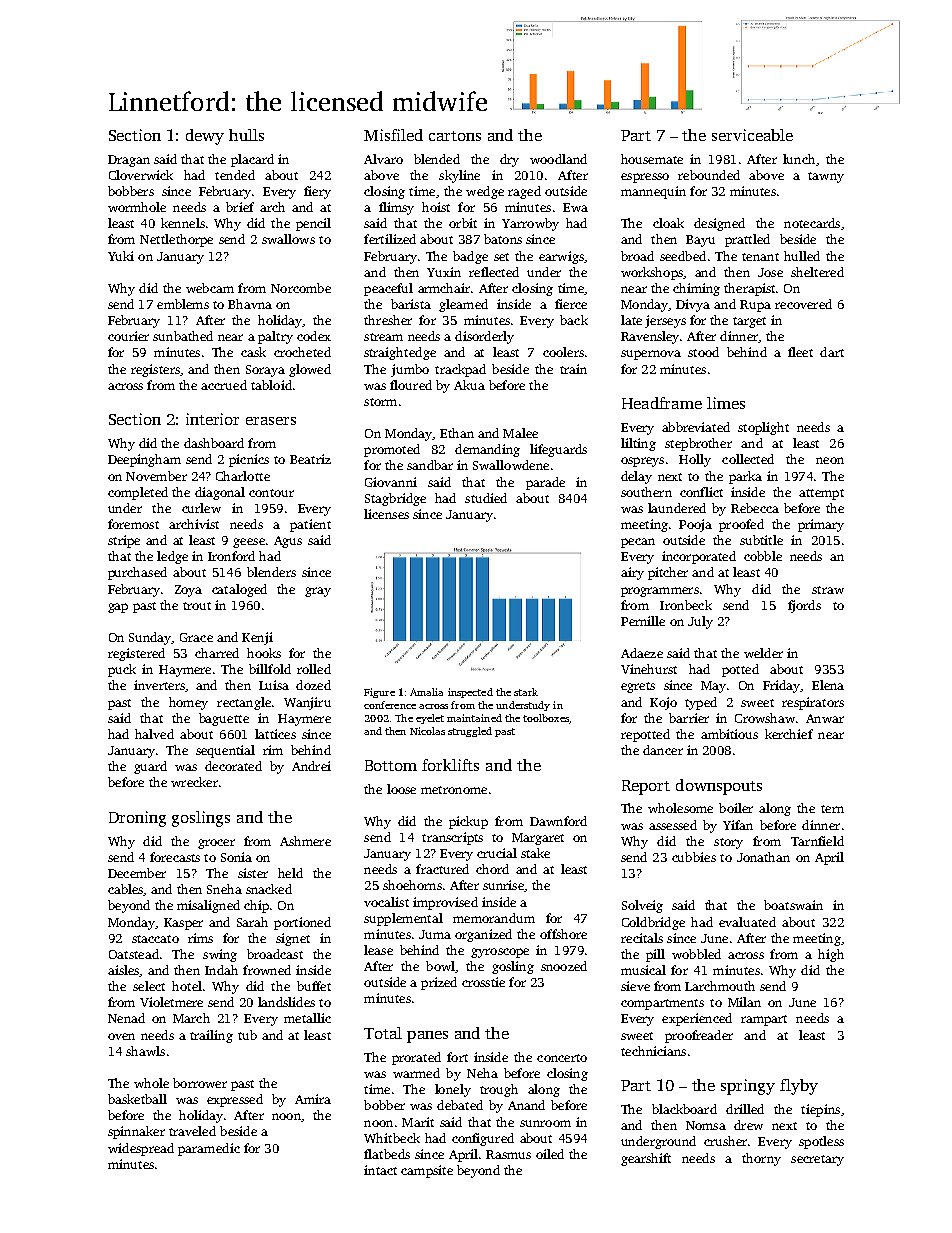 This page has width=952, height=1233. Describe the element at coordinates (141, 1149) in the page. I see `widespread` at that location.
